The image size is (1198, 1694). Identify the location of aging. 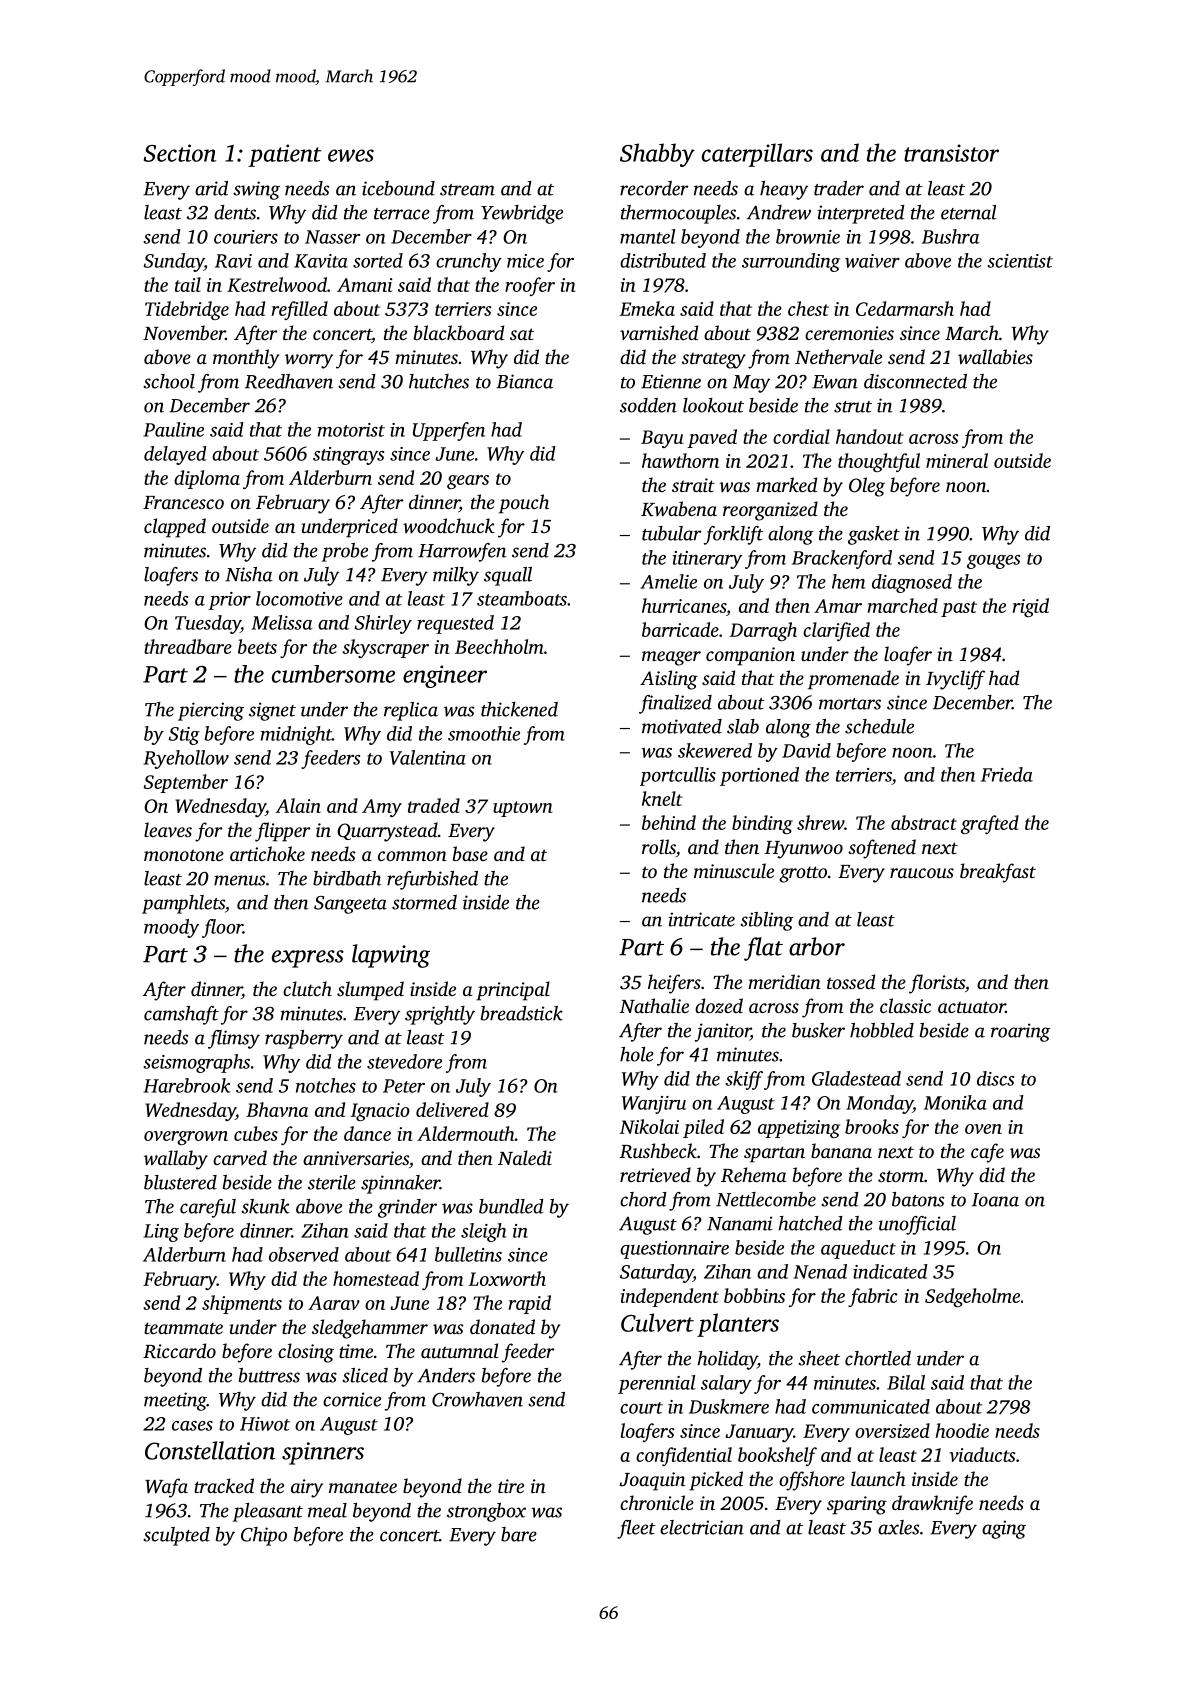
(1004, 1529).
